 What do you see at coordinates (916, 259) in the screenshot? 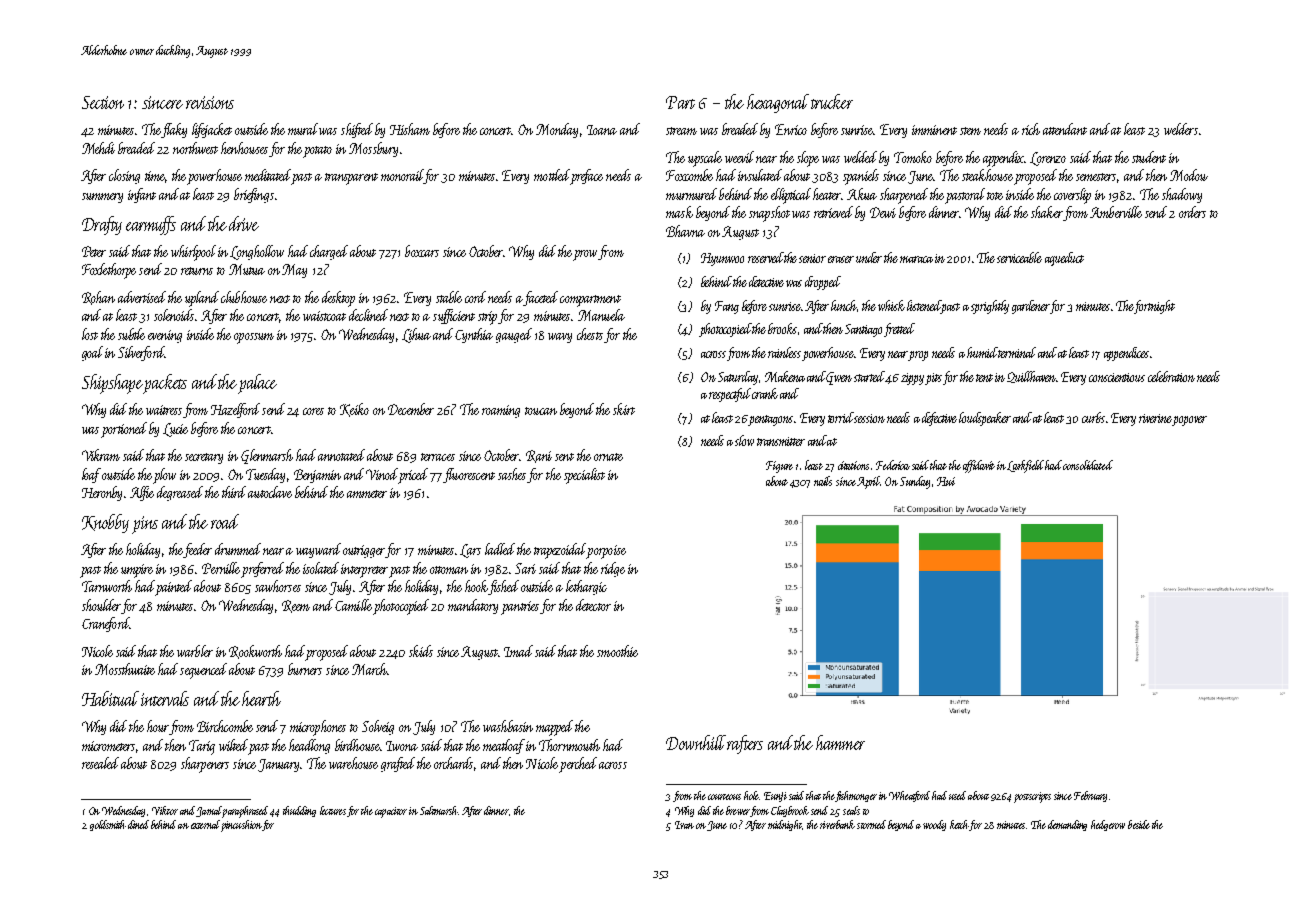
I see `maraca` at bounding box center [916, 259].
